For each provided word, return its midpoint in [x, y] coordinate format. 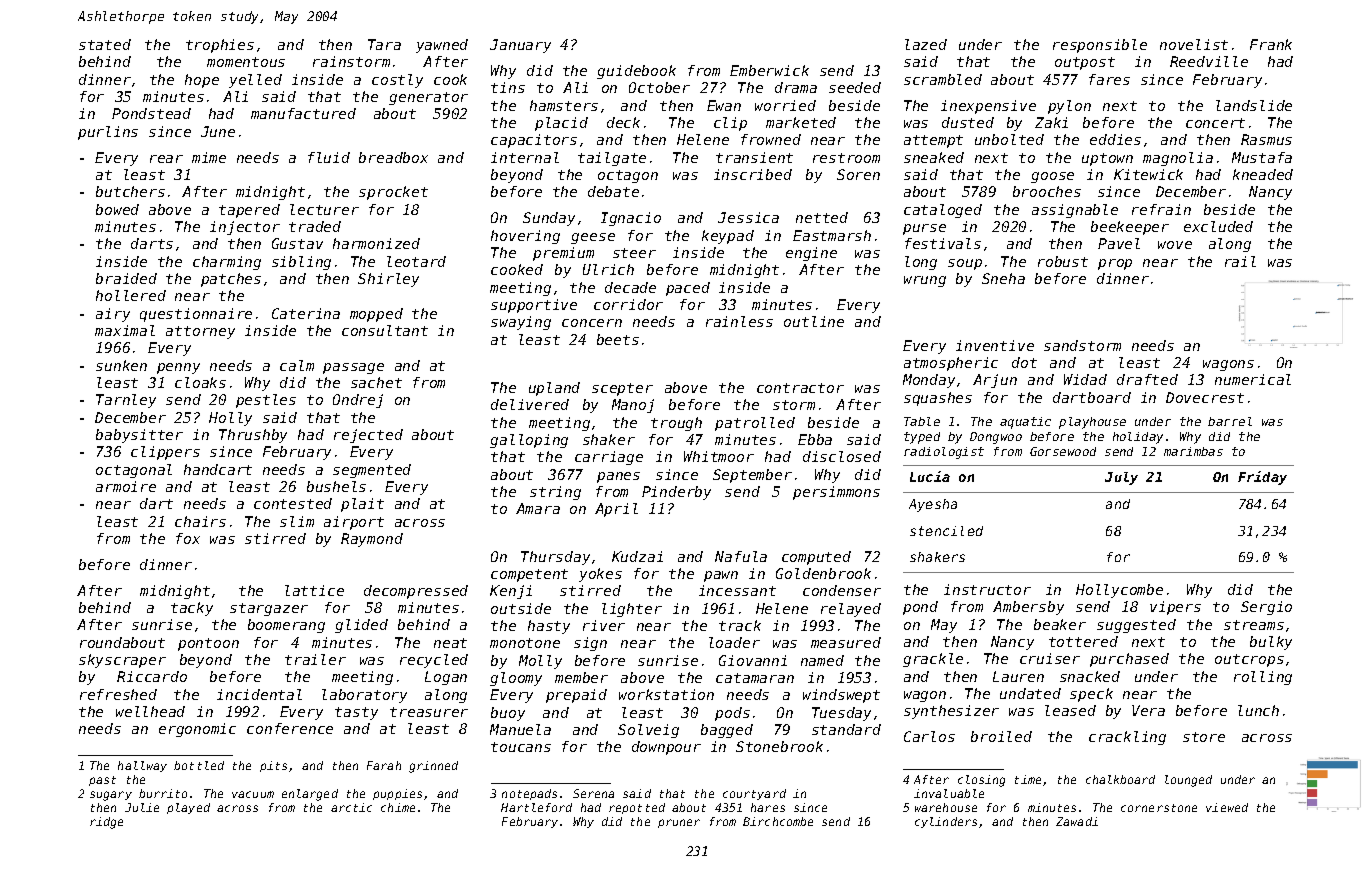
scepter [622, 389]
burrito [163, 793]
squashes [938, 399]
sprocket [393, 193]
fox [188, 538]
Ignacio [631, 219]
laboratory [364, 696]
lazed [926, 44]
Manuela [520, 729]
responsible [1100, 46]
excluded [1218, 226]
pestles [266, 401]
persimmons [836, 493]
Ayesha [933, 505]
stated [105, 44]
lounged [1188, 781]
